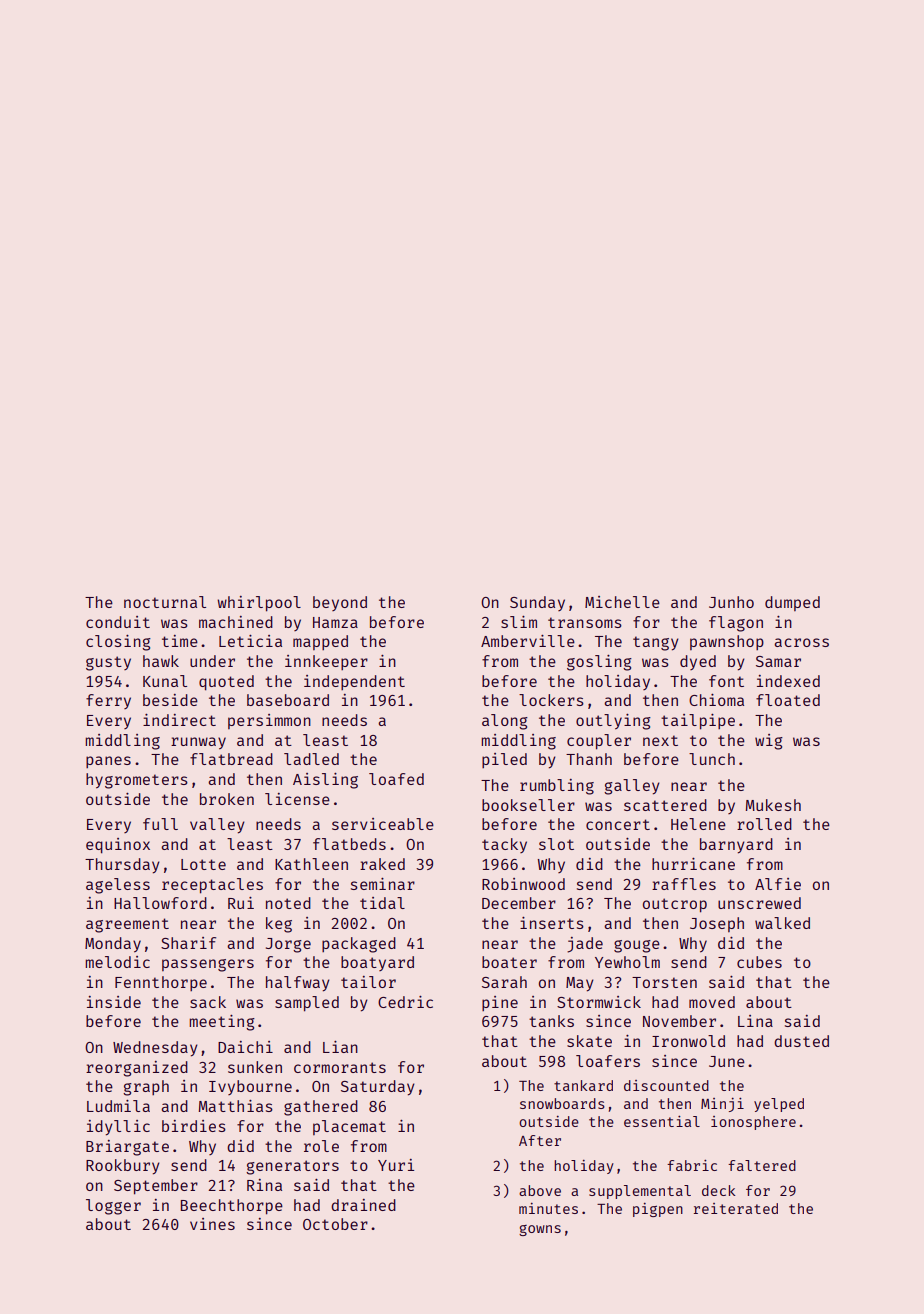 This screenshot has width=924, height=1314. I want to click on loafed, so click(396, 779).
